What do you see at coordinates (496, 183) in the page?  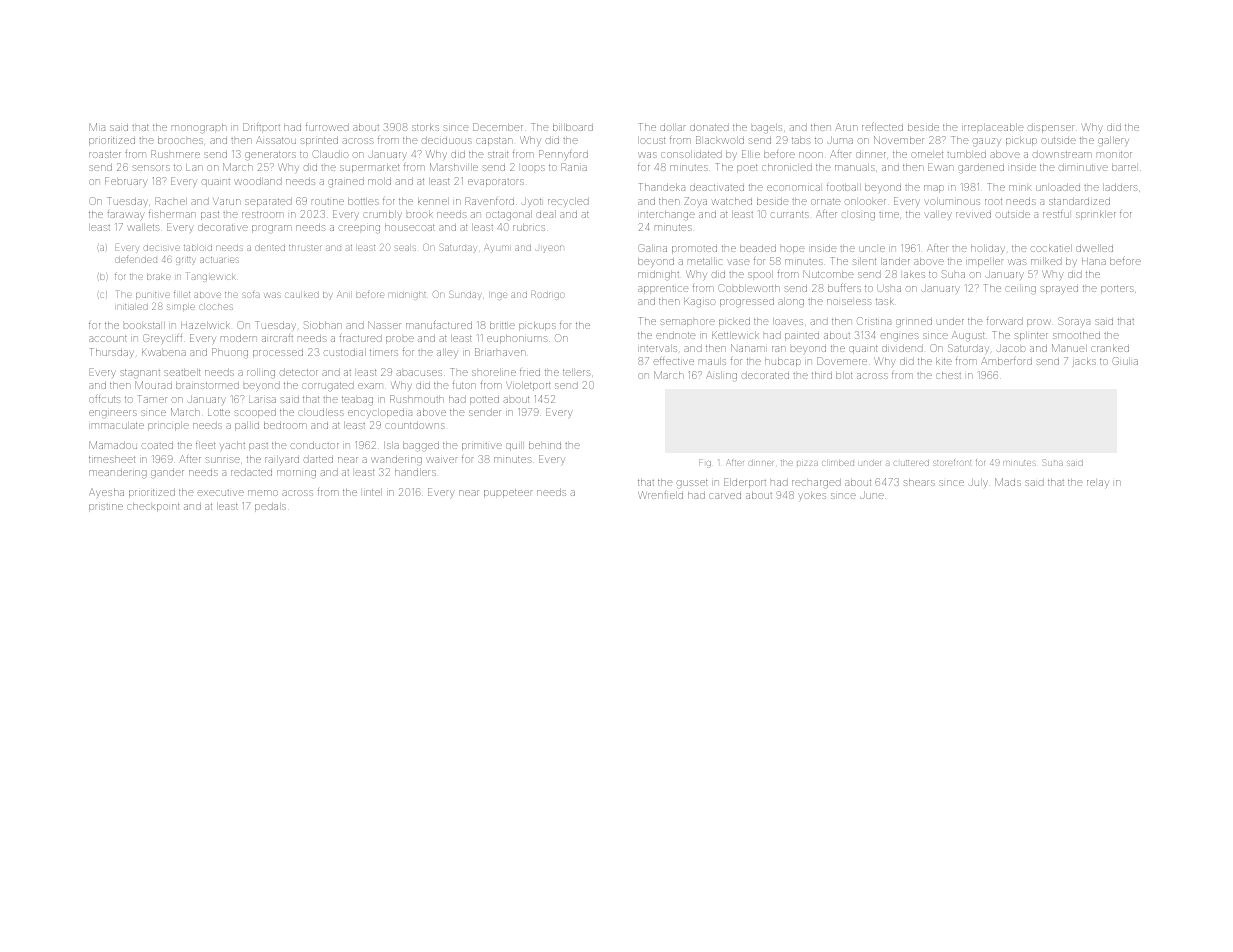 I see `evaporators` at bounding box center [496, 183].
